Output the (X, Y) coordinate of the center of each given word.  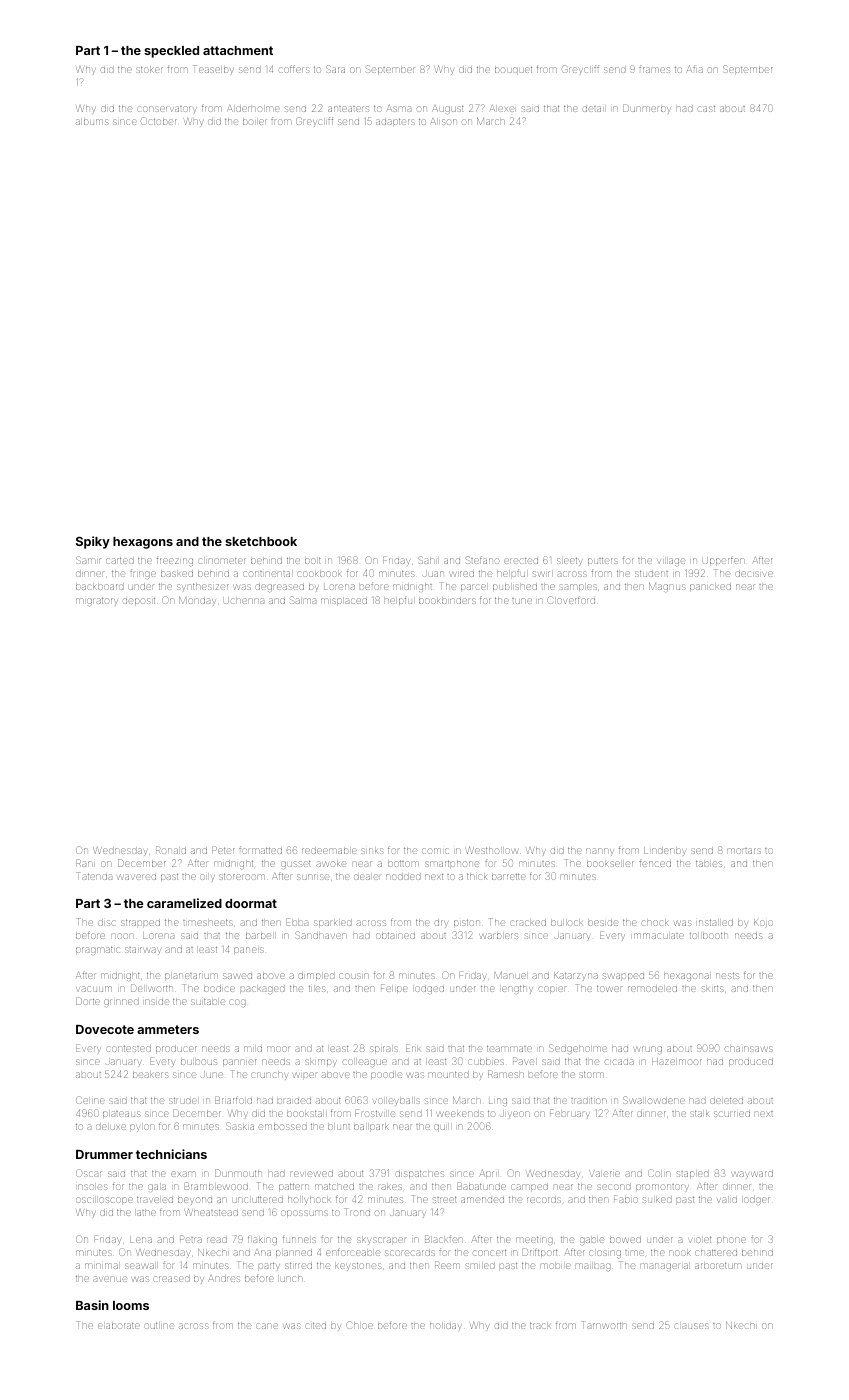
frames (654, 69)
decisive (754, 574)
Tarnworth (605, 1325)
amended (482, 1200)
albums (92, 122)
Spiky (93, 542)
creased (172, 1279)
